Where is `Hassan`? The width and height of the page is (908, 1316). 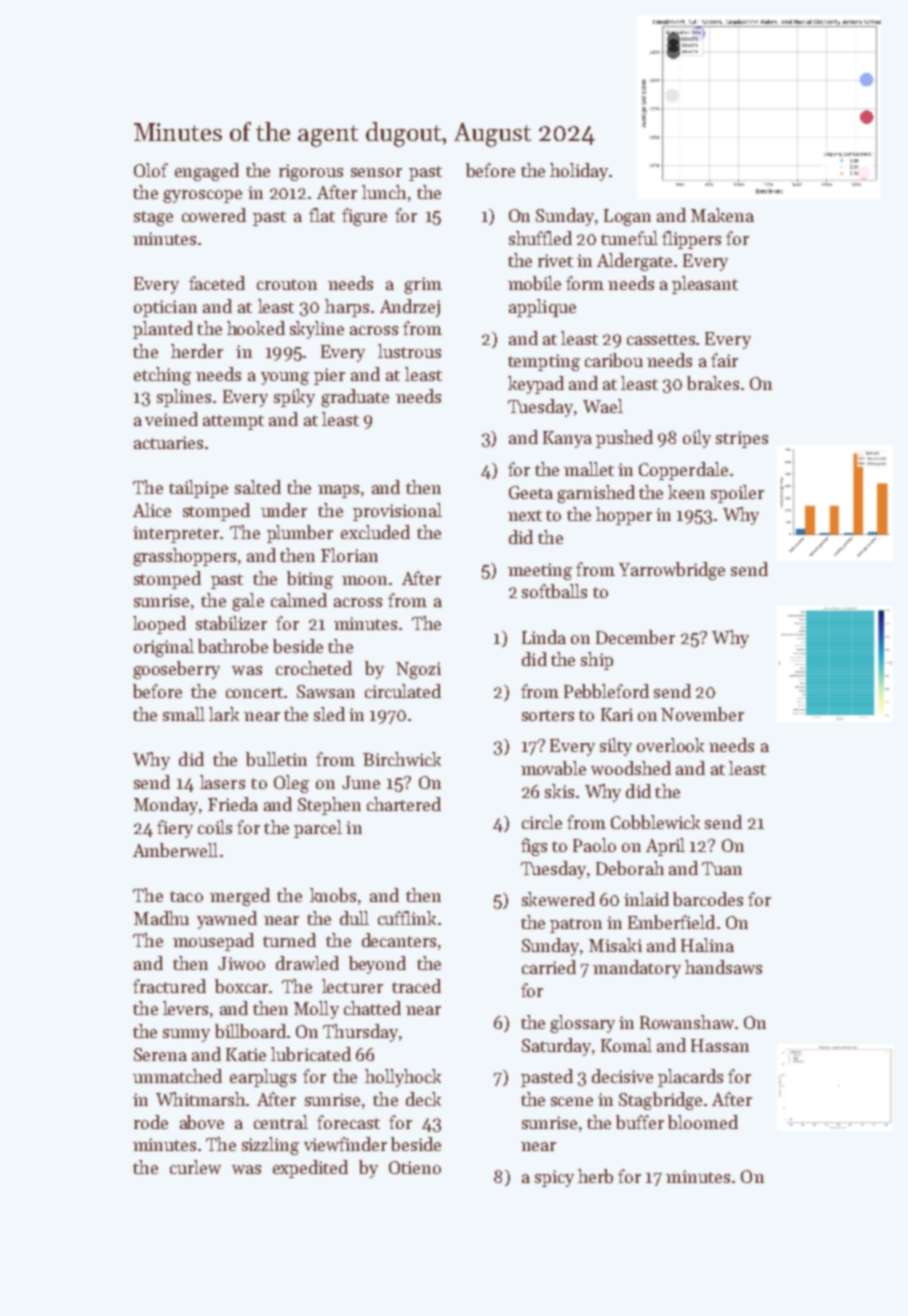
Hassan is located at coordinates (720, 1045).
